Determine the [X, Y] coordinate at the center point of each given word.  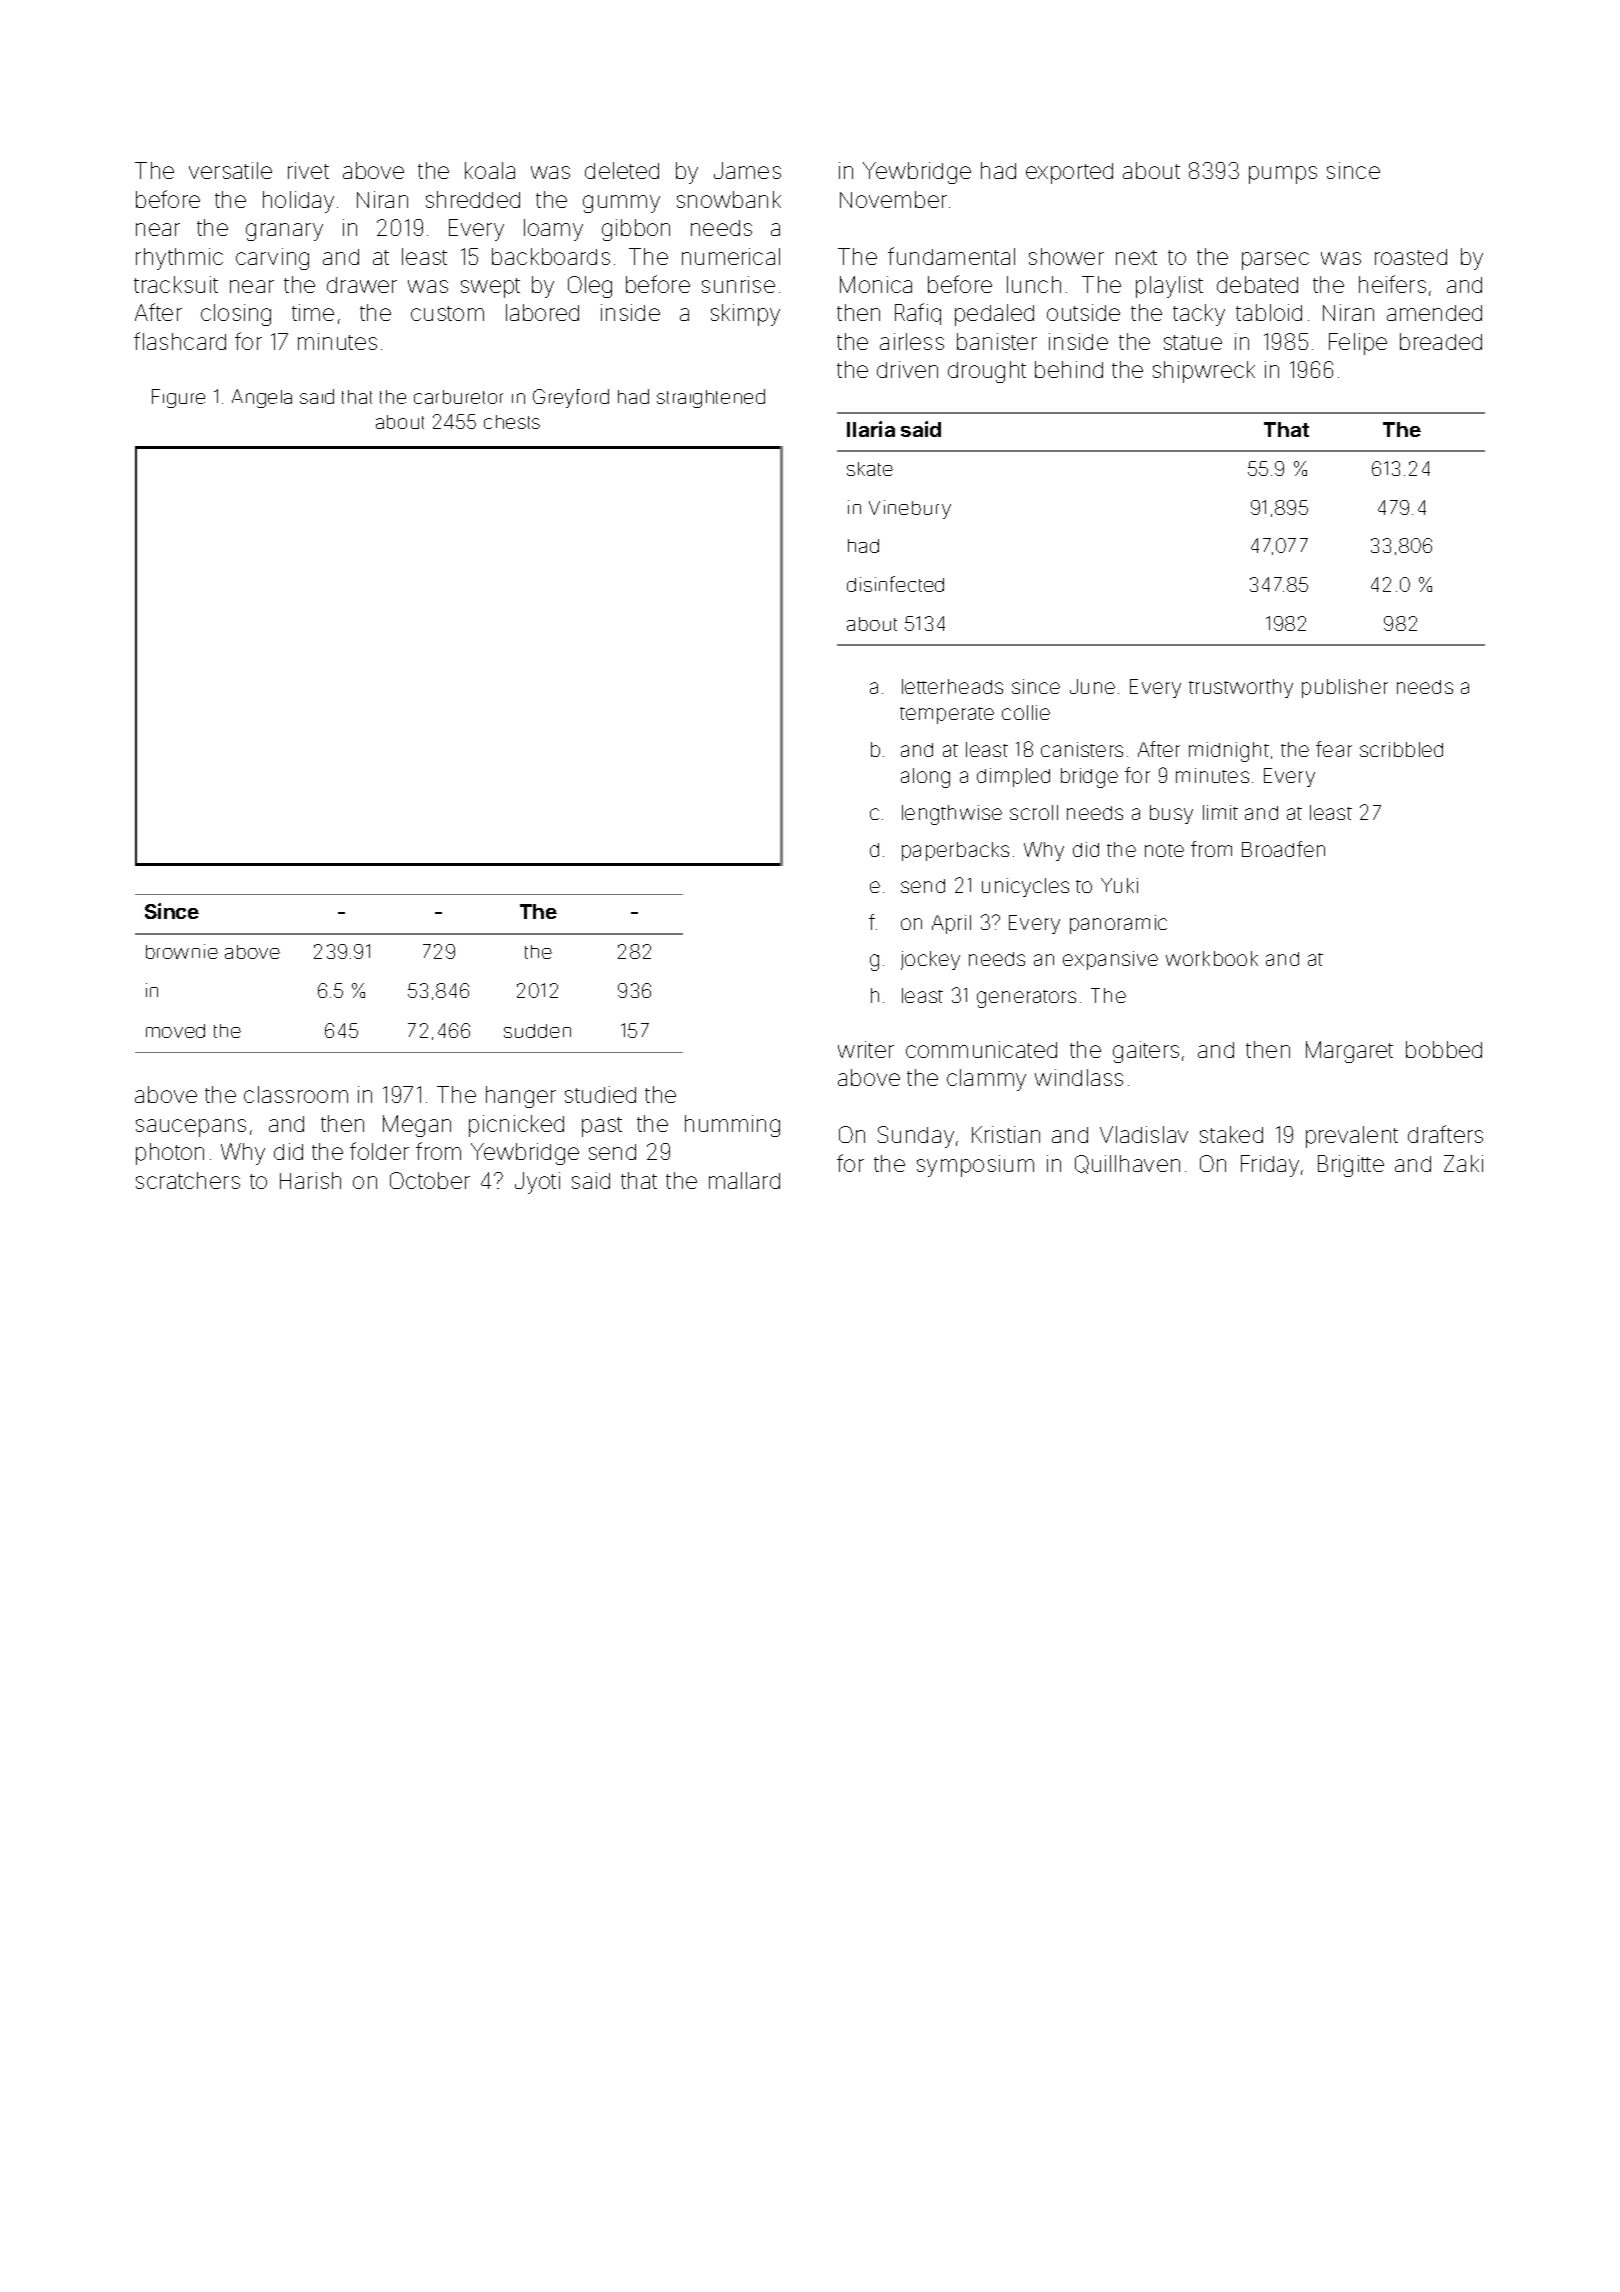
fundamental [951, 256]
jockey [930, 960]
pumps [1283, 175]
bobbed [1444, 1049]
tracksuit [176, 284]
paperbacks [955, 851]
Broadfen [1283, 849]
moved [175, 1031]
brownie [182, 951]
